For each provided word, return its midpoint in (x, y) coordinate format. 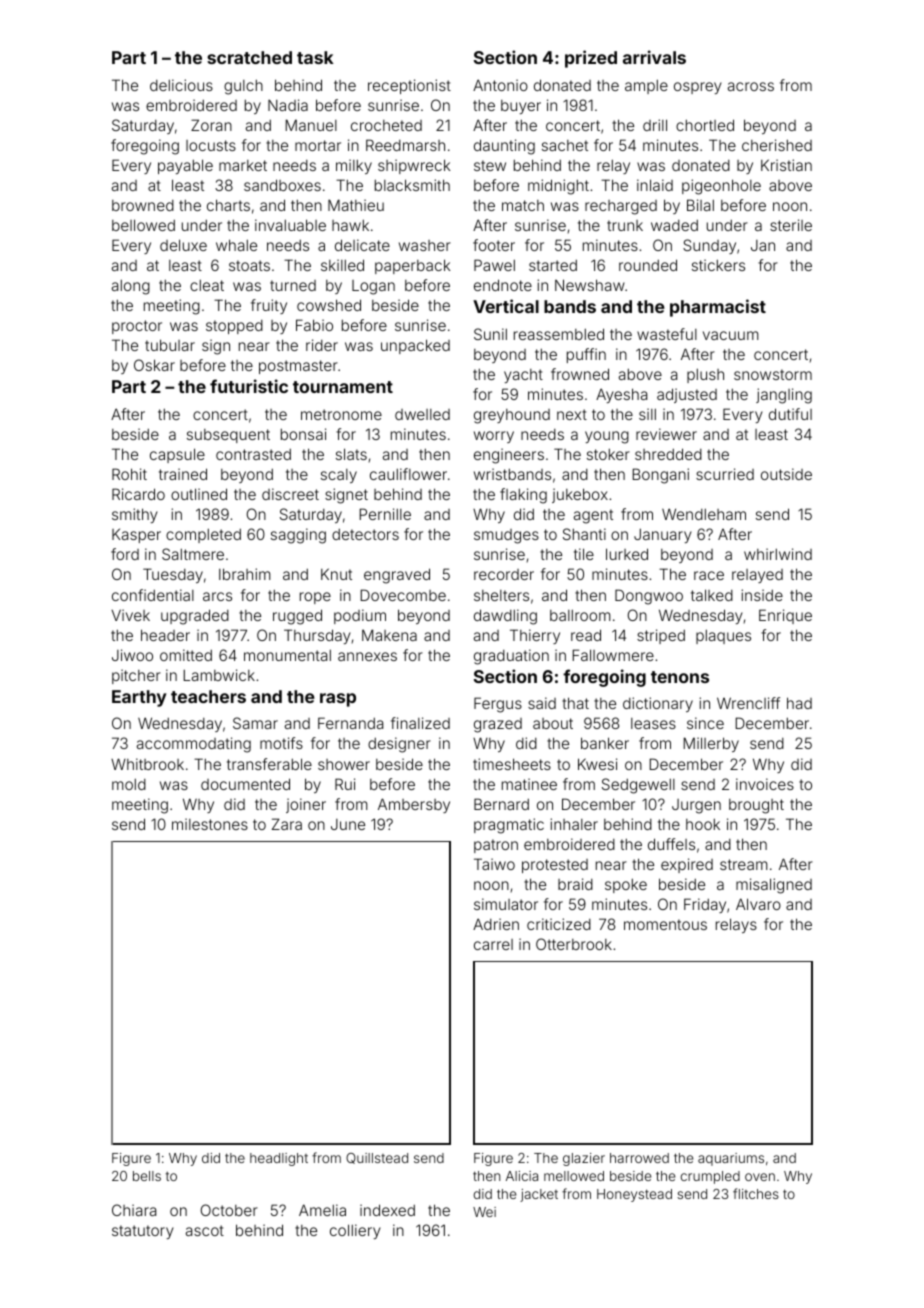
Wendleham (704, 514)
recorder (504, 574)
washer (425, 245)
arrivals (654, 57)
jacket (539, 1195)
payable (185, 166)
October (229, 1210)
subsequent (228, 436)
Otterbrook (574, 944)
